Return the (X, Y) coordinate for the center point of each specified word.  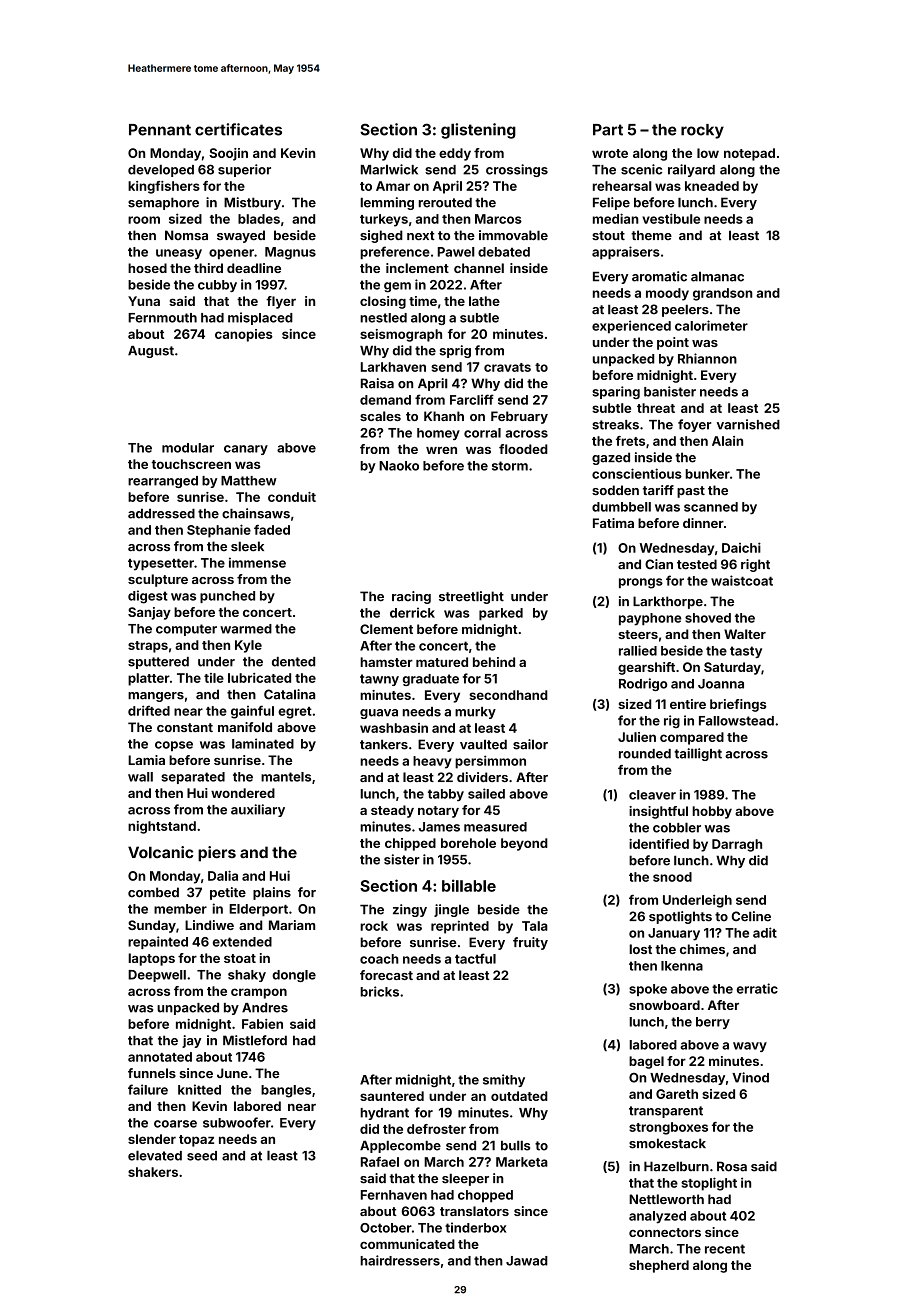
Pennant (160, 130)
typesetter (161, 565)
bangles (286, 1091)
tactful (475, 958)
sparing (616, 392)
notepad (749, 154)
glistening (478, 131)
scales (380, 416)
